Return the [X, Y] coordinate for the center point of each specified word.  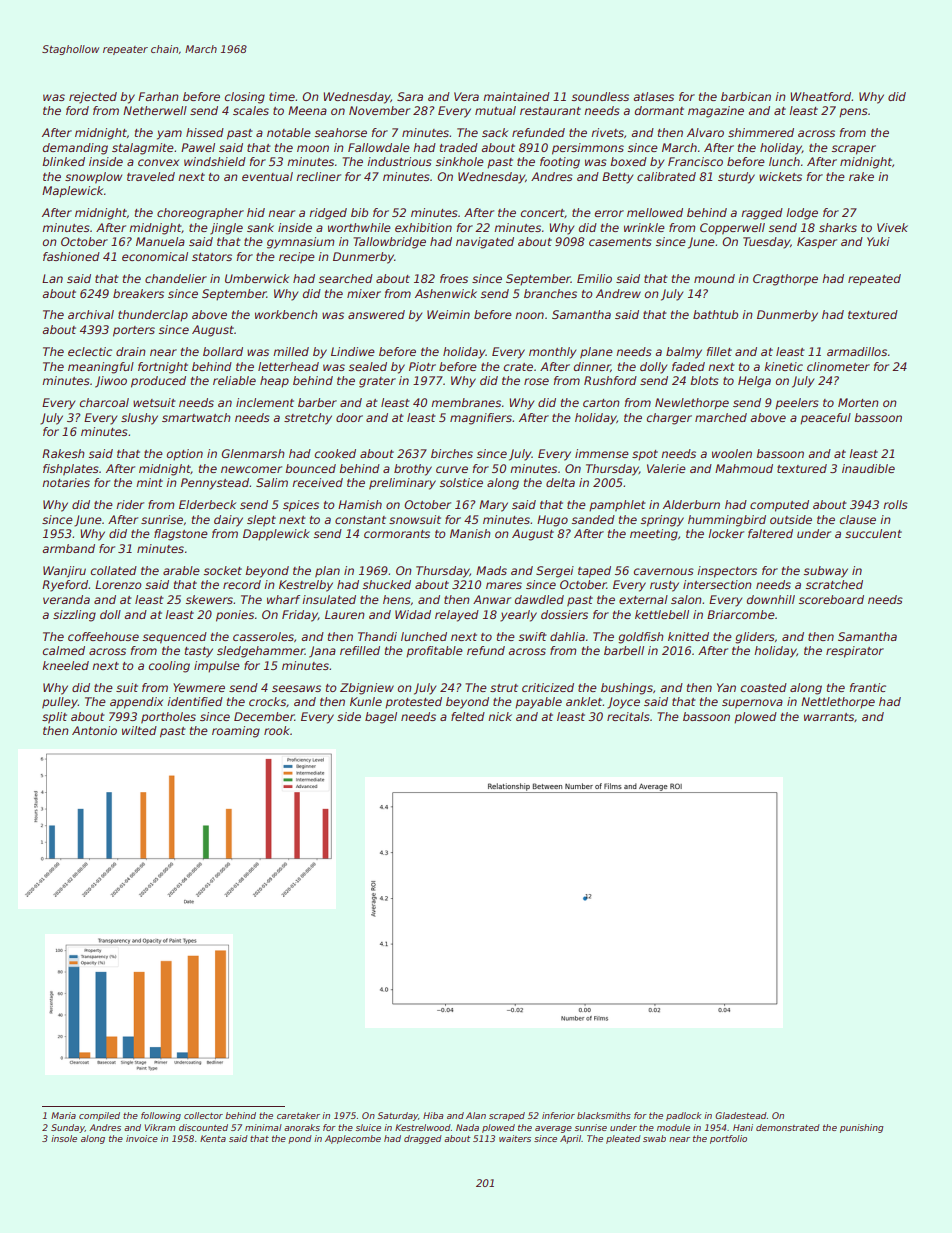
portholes [168, 718]
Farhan [158, 96]
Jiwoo [111, 382]
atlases [653, 96]
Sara [410, 96]
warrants [829, 717]
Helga [754, 382]
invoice [142, 1138]
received [317, 482]
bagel [381, 718]
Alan [476, 1115]
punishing [861, 1128]
